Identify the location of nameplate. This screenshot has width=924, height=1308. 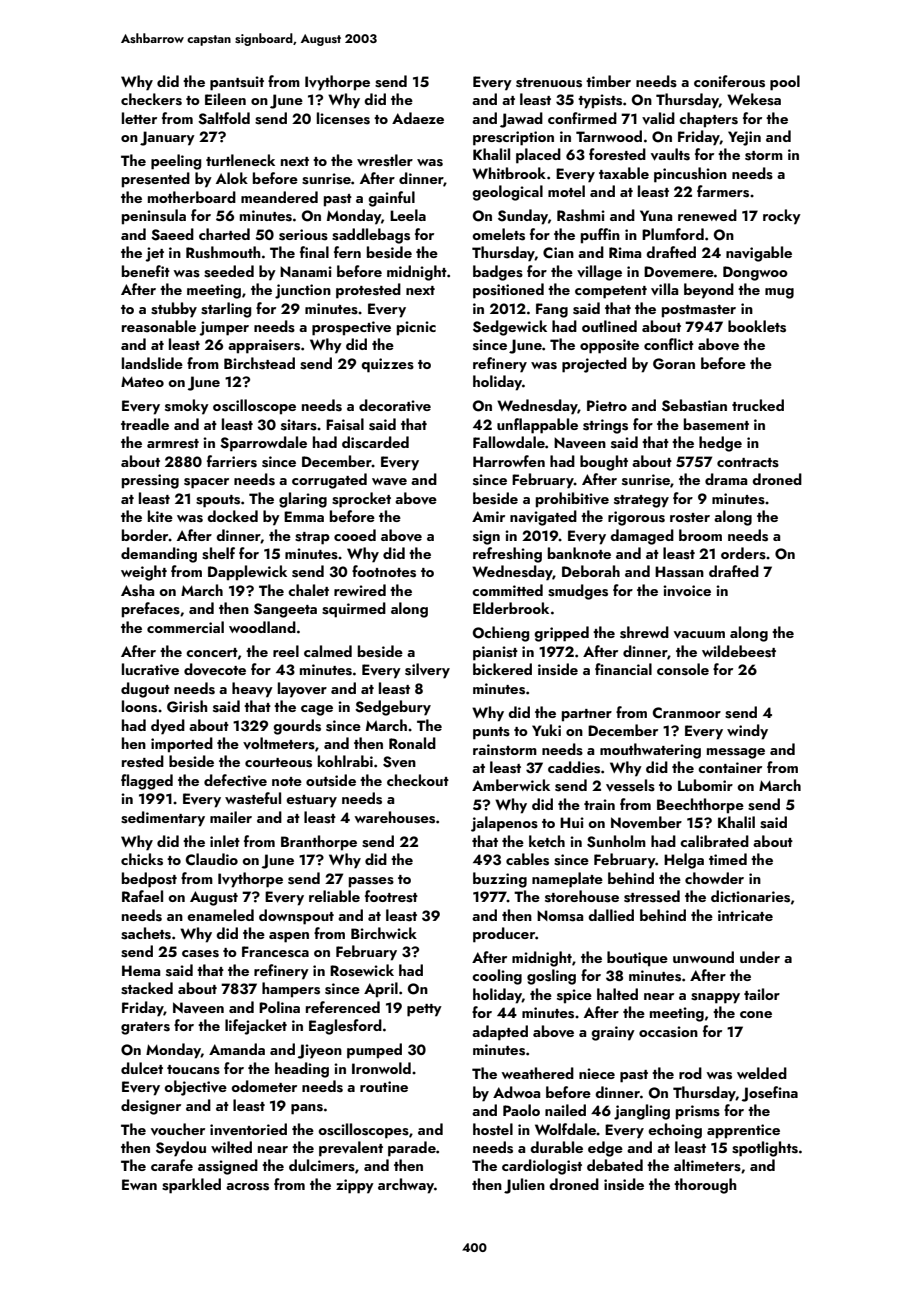
(567, 880).
